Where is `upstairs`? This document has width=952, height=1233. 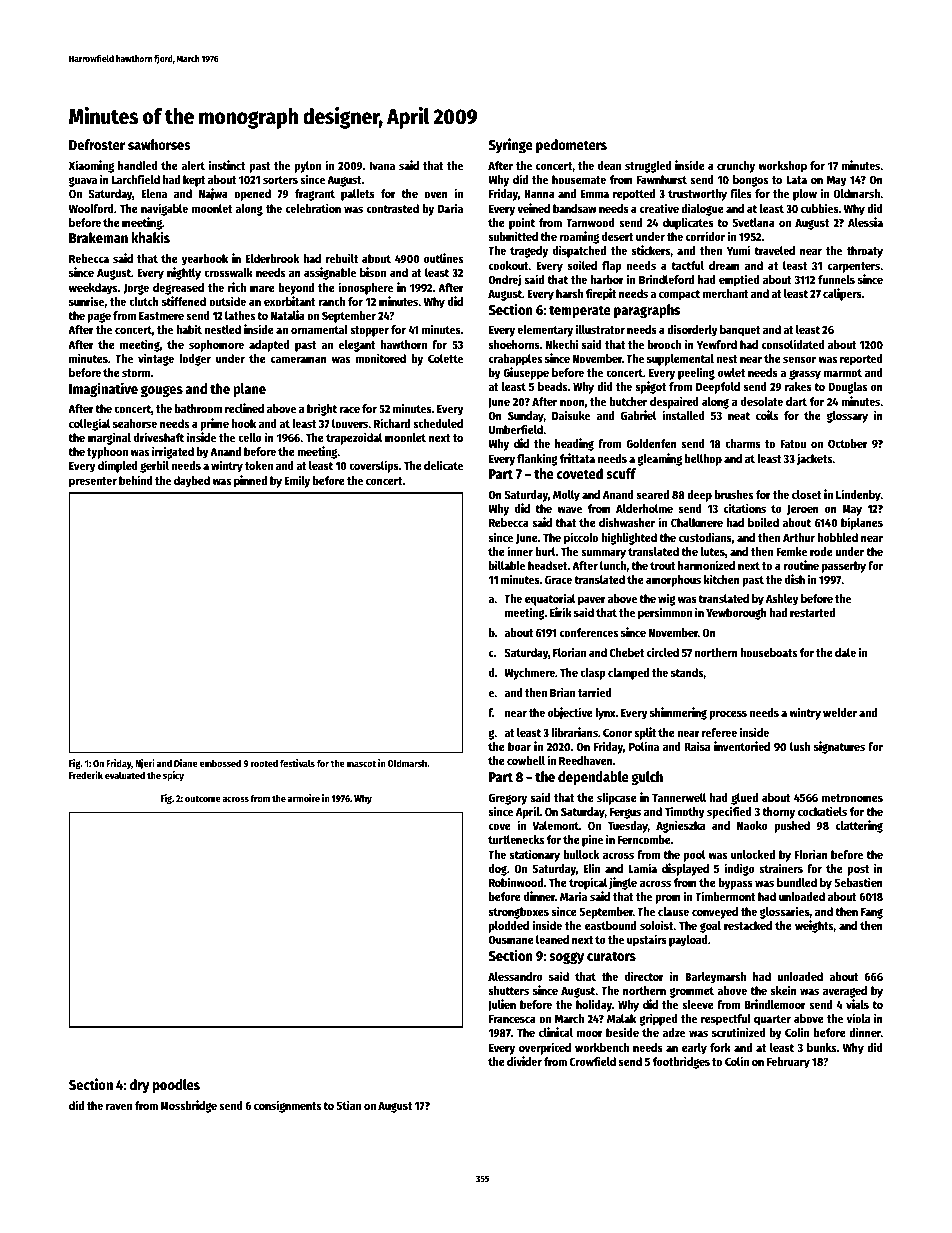
upstairs is located at coordinates (647, 940).
